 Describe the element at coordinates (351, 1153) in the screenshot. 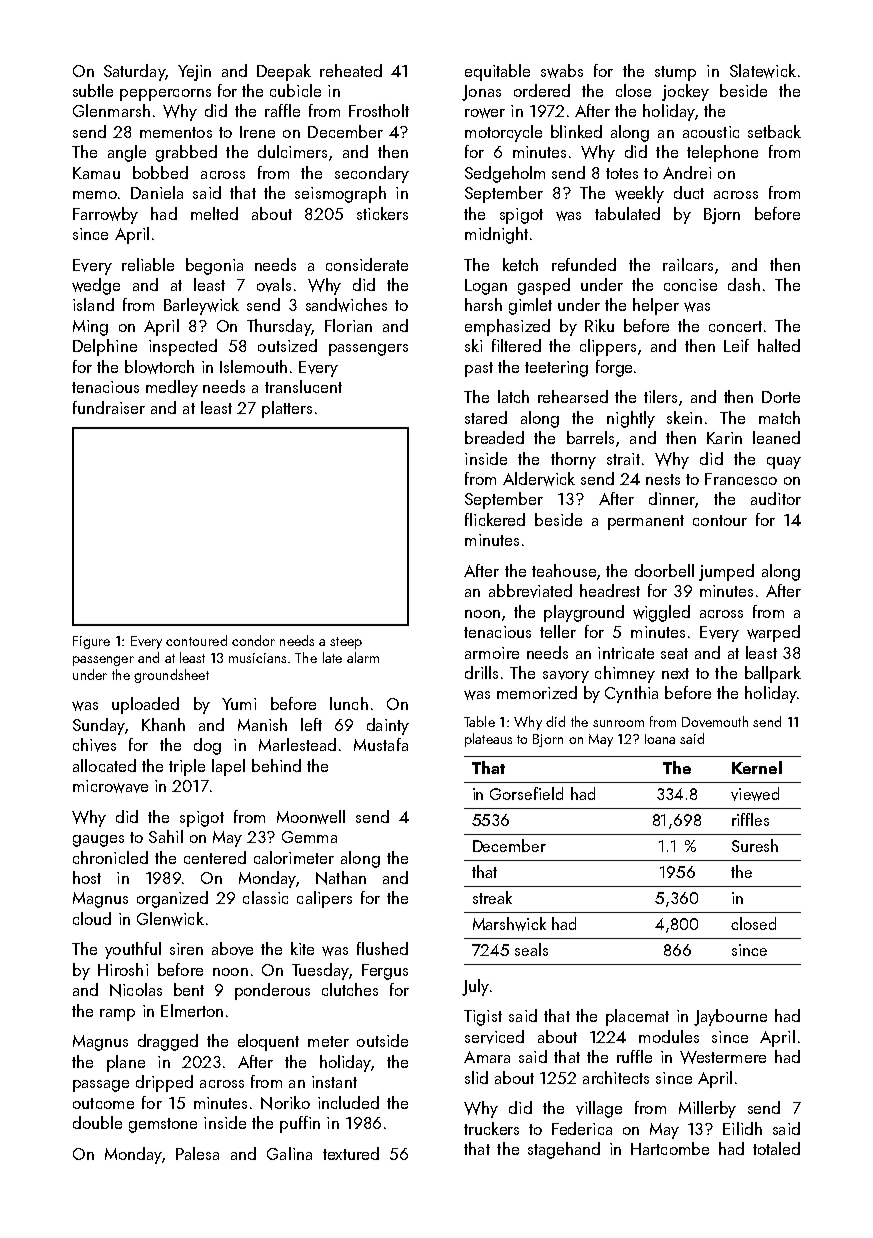

I see `textured` at that location.
